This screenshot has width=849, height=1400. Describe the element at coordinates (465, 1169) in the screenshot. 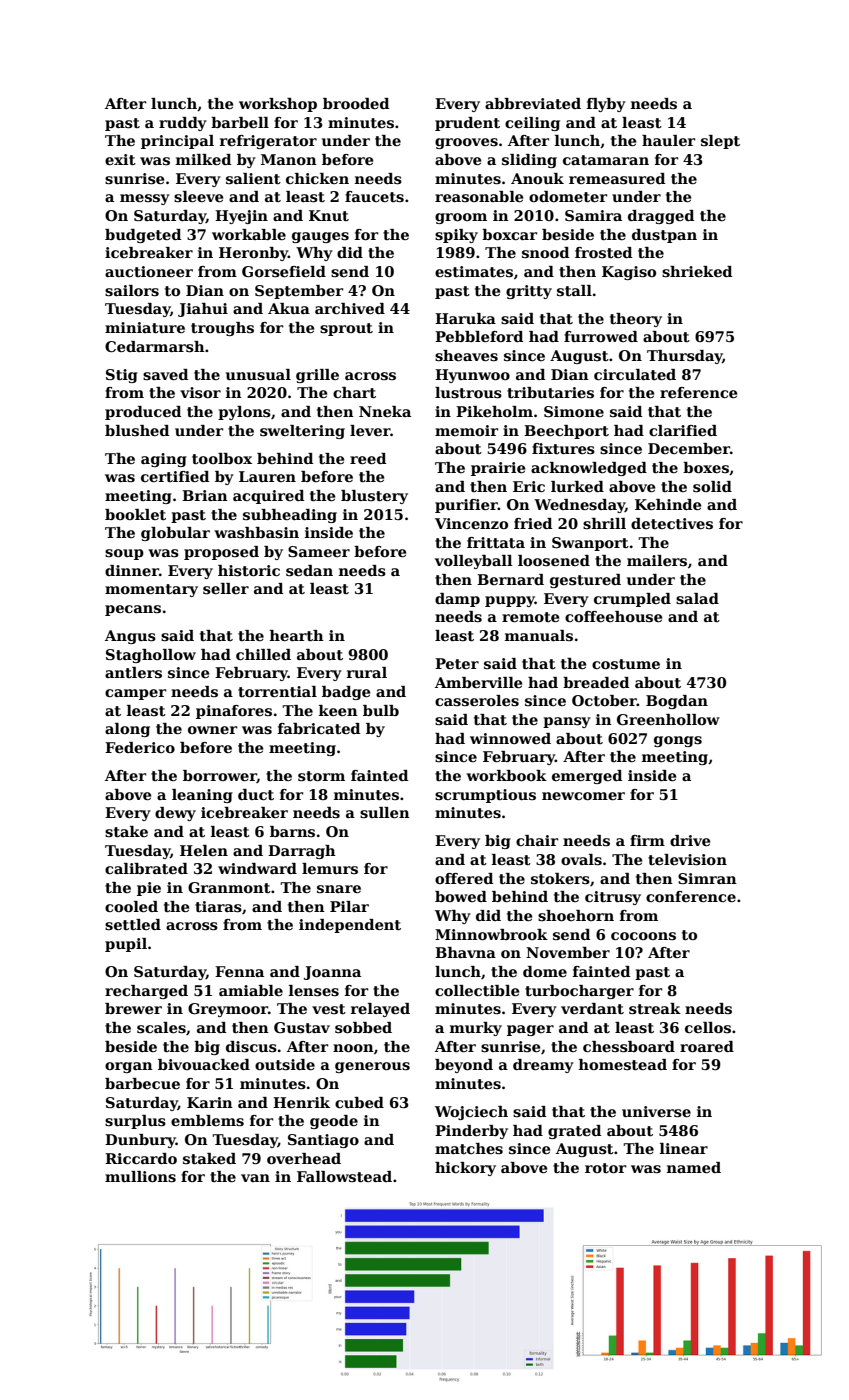

I see `hickory` at that location.
